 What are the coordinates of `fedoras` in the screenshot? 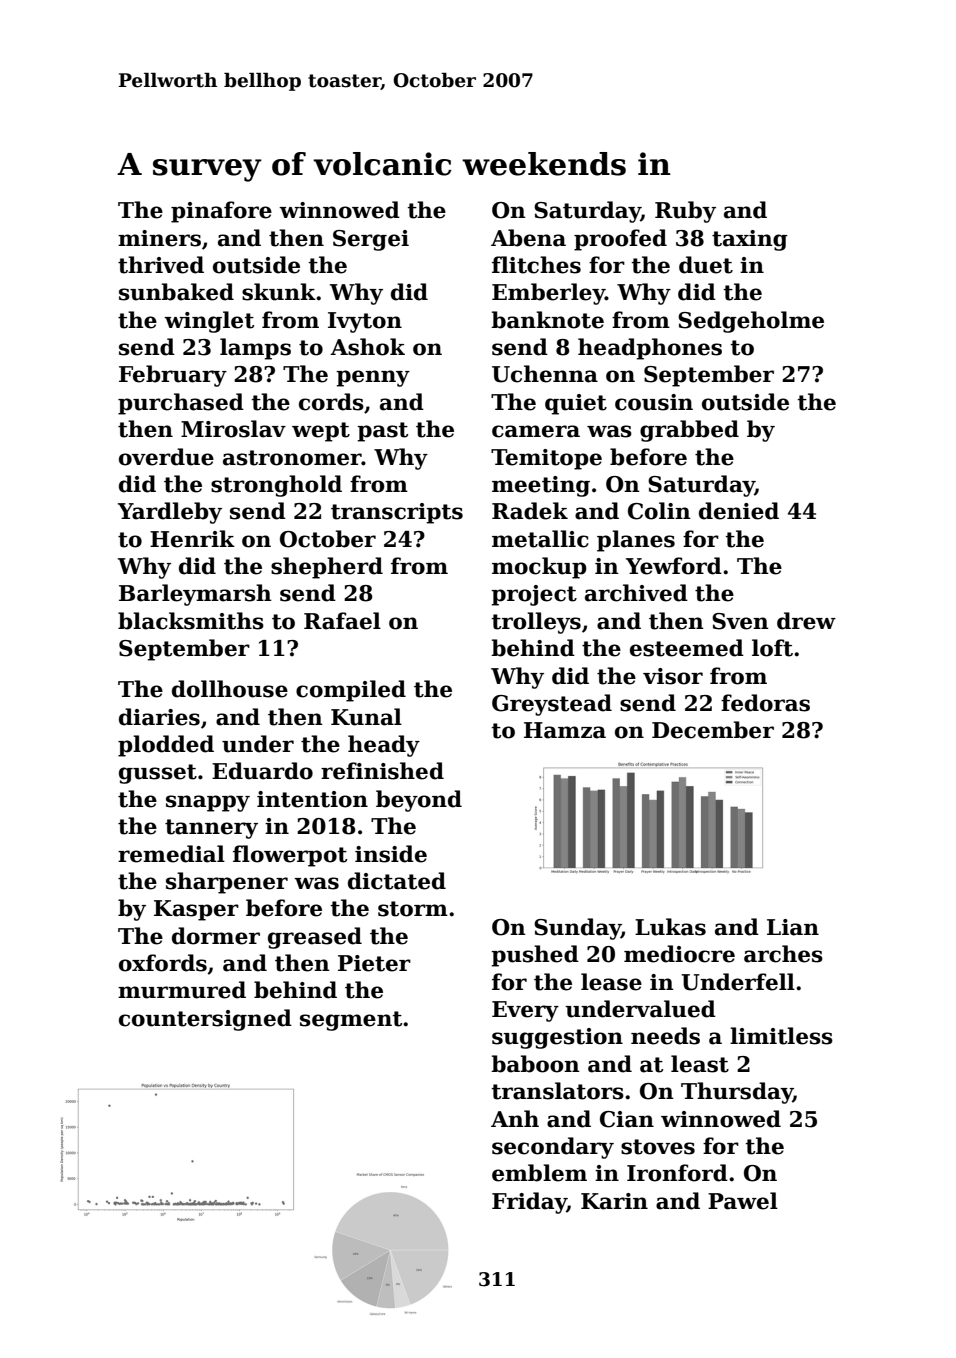 It's located at (765, 703).
